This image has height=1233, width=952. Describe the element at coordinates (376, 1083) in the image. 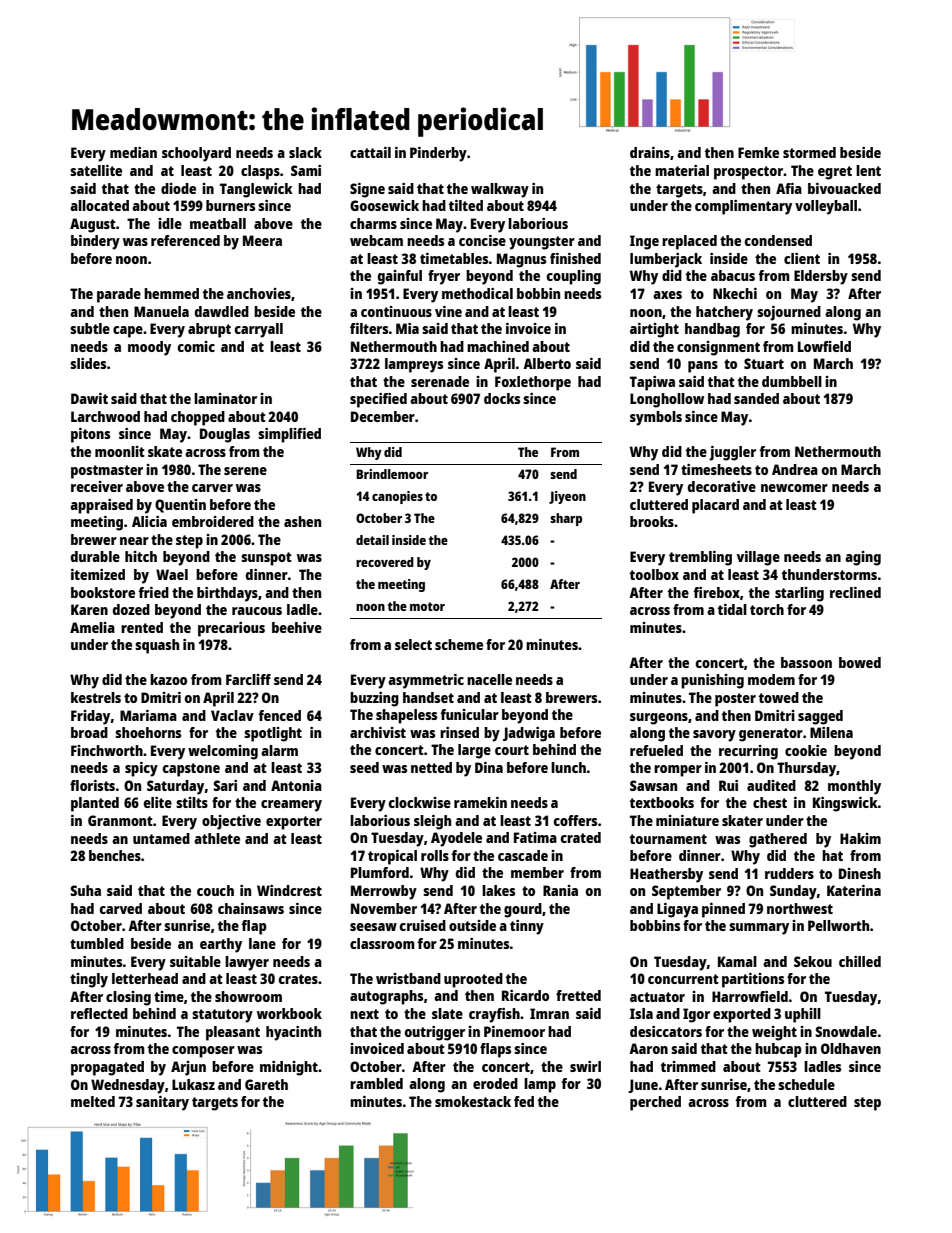

I see `rambled` at that location.
